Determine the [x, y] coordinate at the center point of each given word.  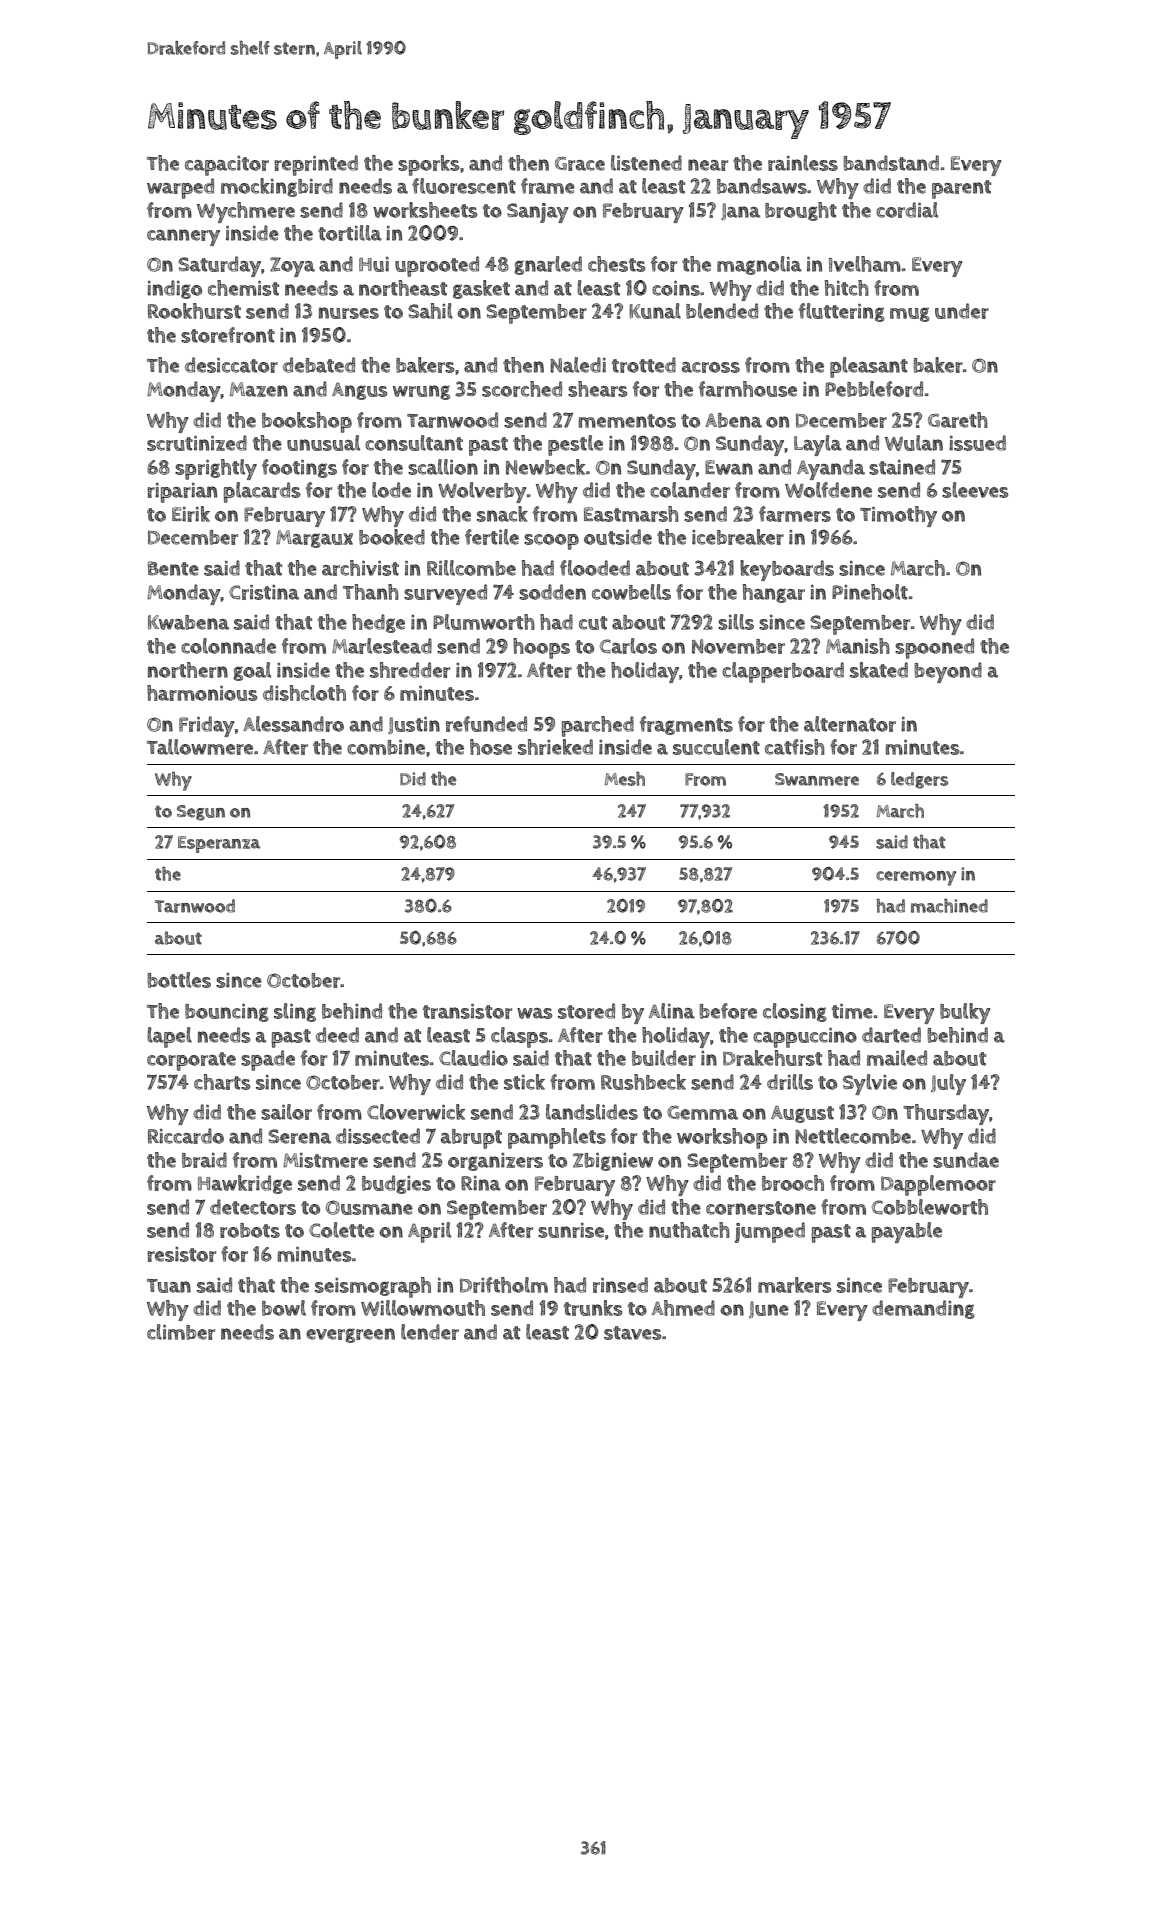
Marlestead [382, 646]
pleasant [869, 367]
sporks [429, 165]
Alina [672, 1011]
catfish [795, 747]
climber [181, 1332]
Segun [201, 813]
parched [597, 726]
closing [795, 1012]
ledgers [919, 780]
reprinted [316, 165]
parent [961, 189]
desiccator [231, 365]
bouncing [227, 1013]
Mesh [625, 779]
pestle [575, 445]
